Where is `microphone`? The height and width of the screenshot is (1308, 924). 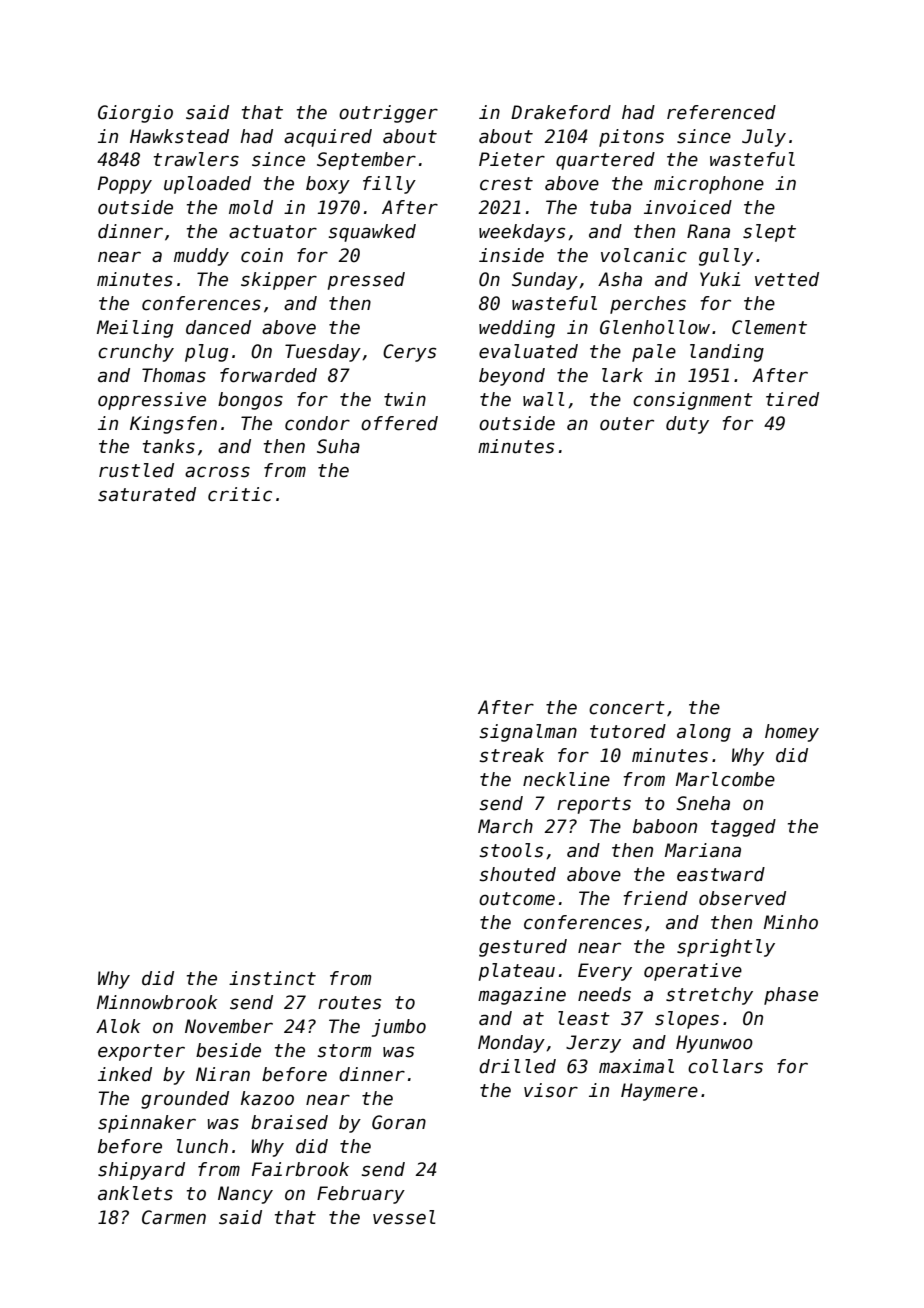 microphone is located at coordinates (709, 185).
